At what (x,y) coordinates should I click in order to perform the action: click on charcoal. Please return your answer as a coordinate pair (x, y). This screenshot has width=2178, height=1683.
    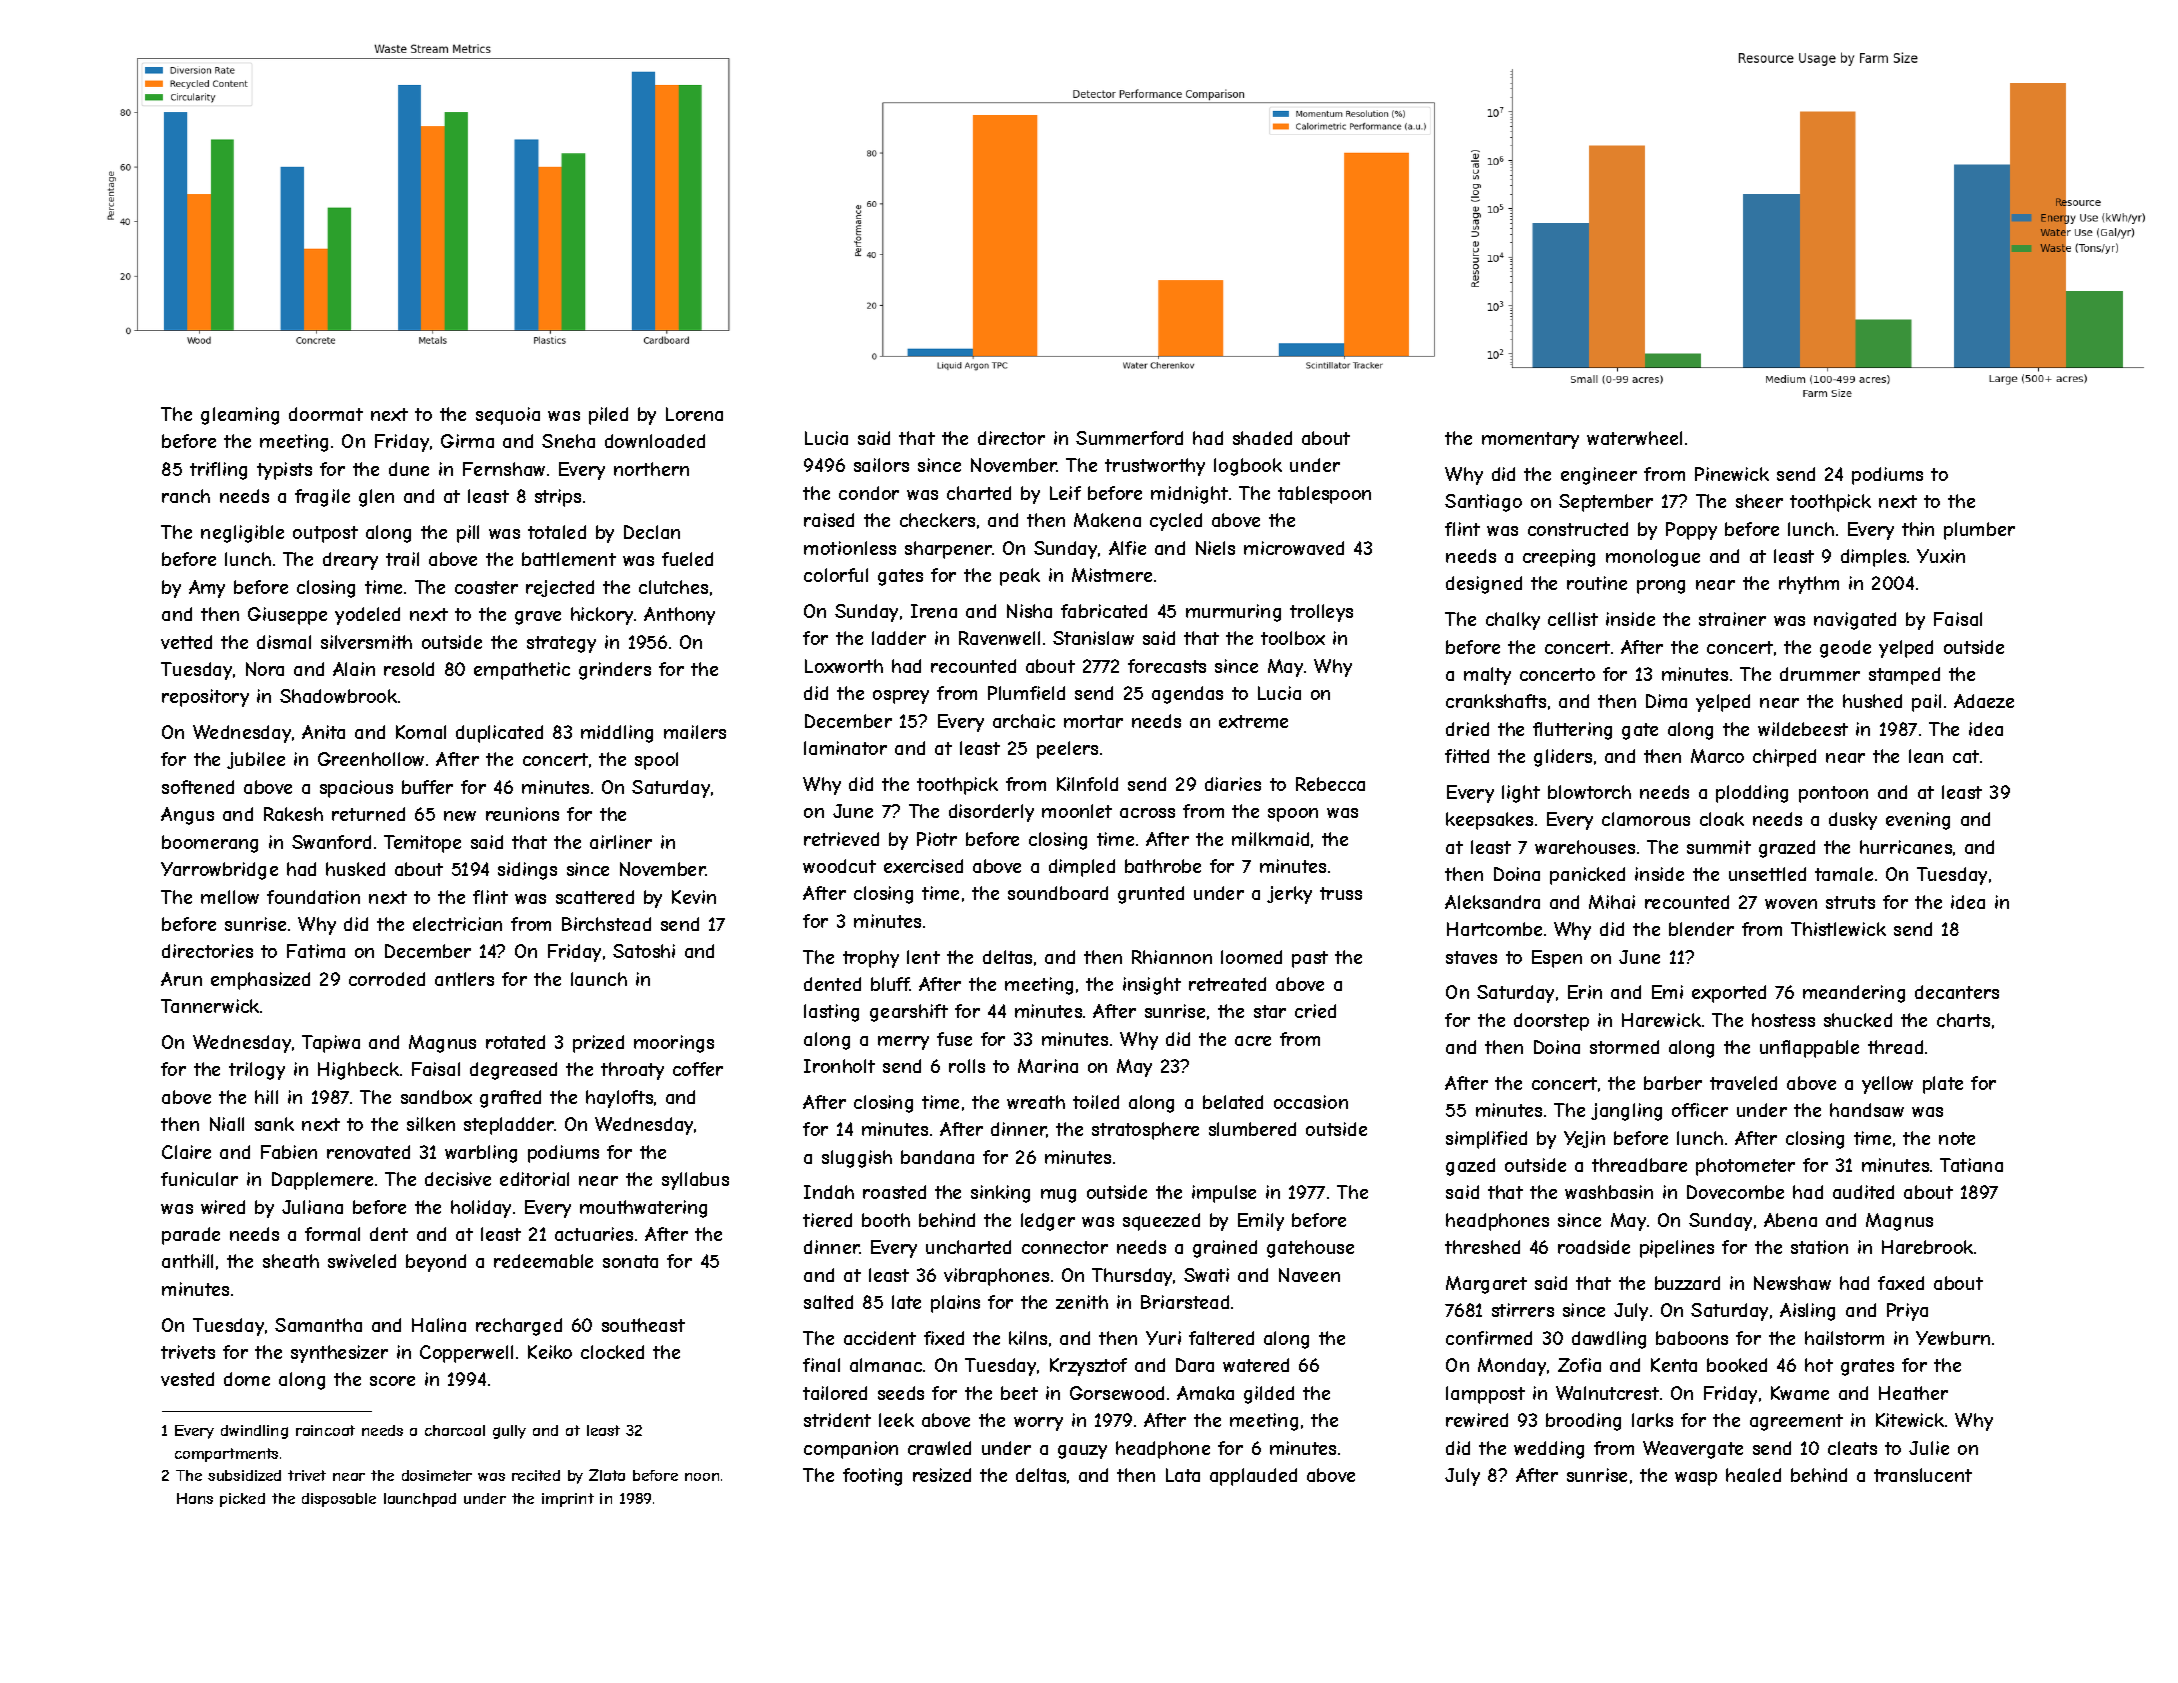
    Looking at the image, I should click on (455, 1430).
